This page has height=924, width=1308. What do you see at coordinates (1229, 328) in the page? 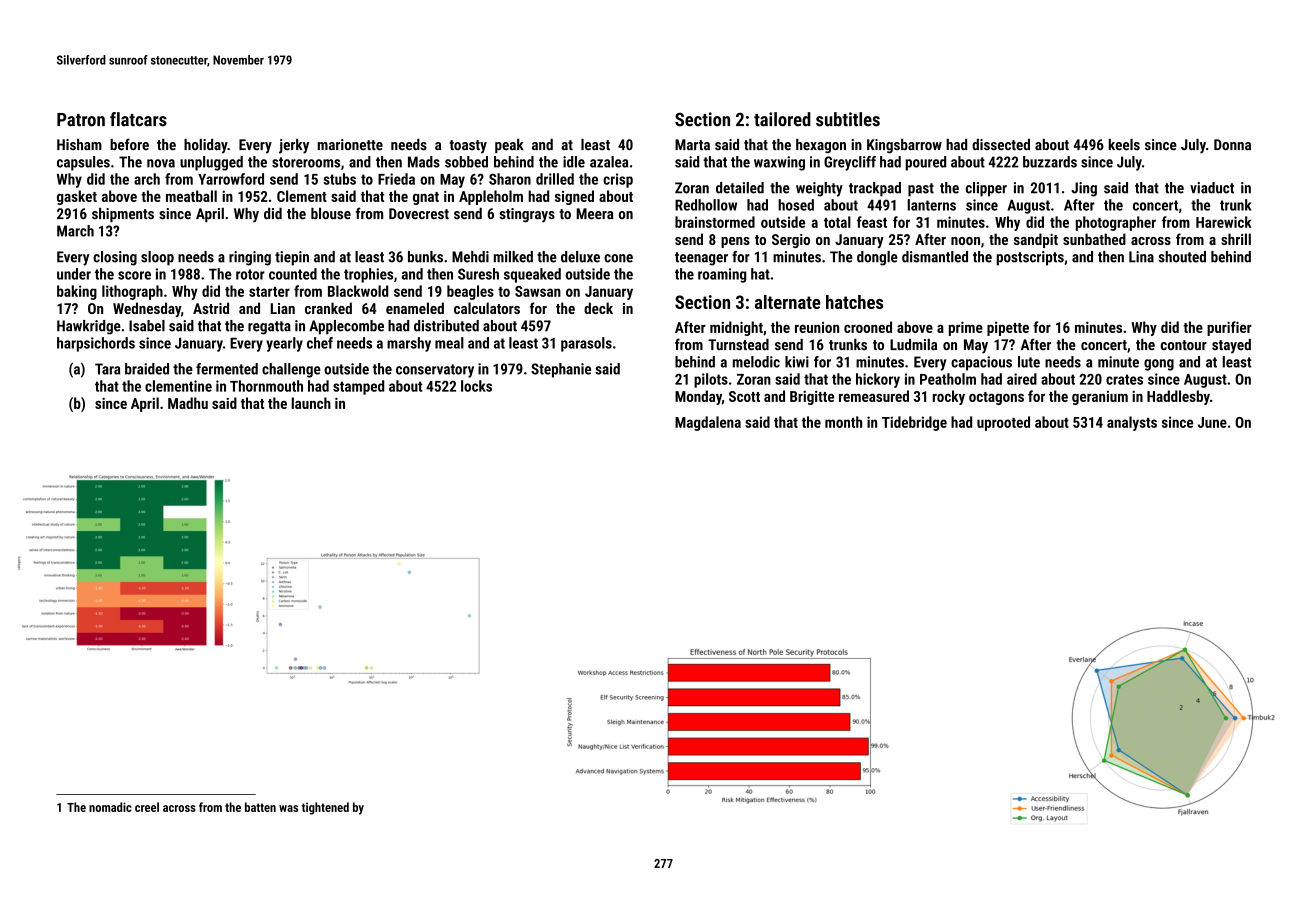
I see `purifier` at bounding box center [1229, 328].
